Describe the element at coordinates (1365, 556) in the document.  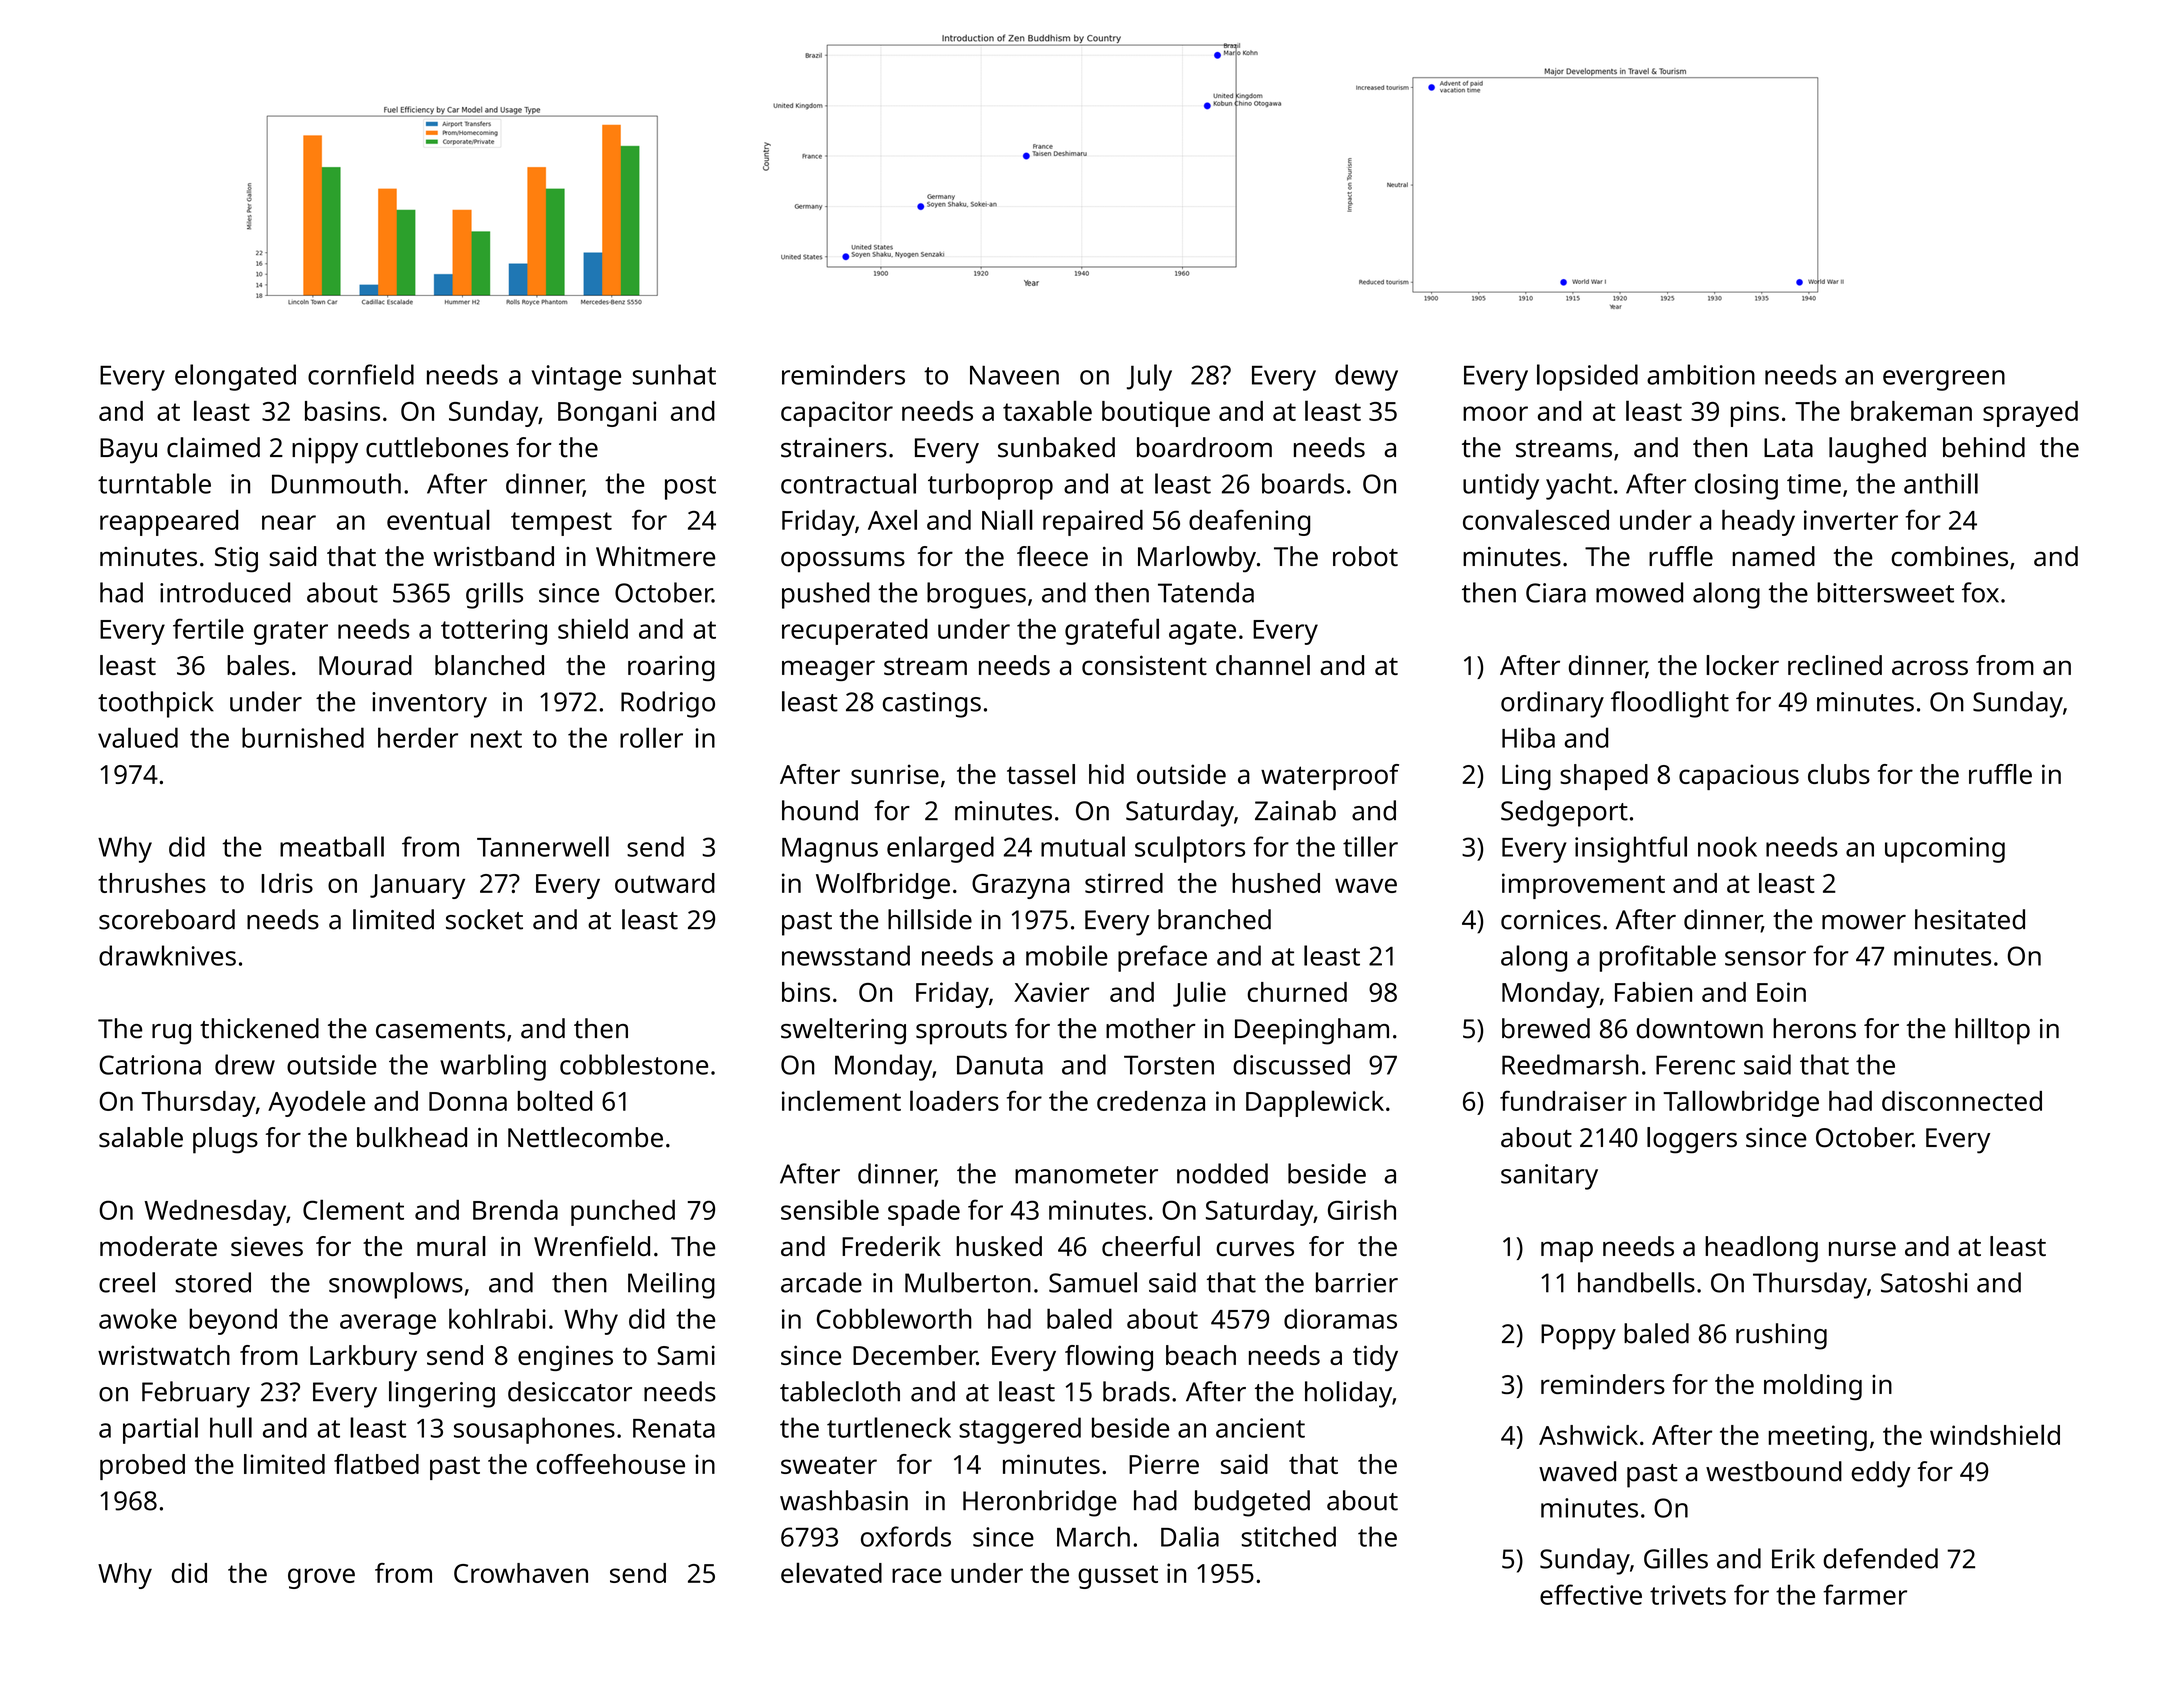
I see `robot` at that location.
